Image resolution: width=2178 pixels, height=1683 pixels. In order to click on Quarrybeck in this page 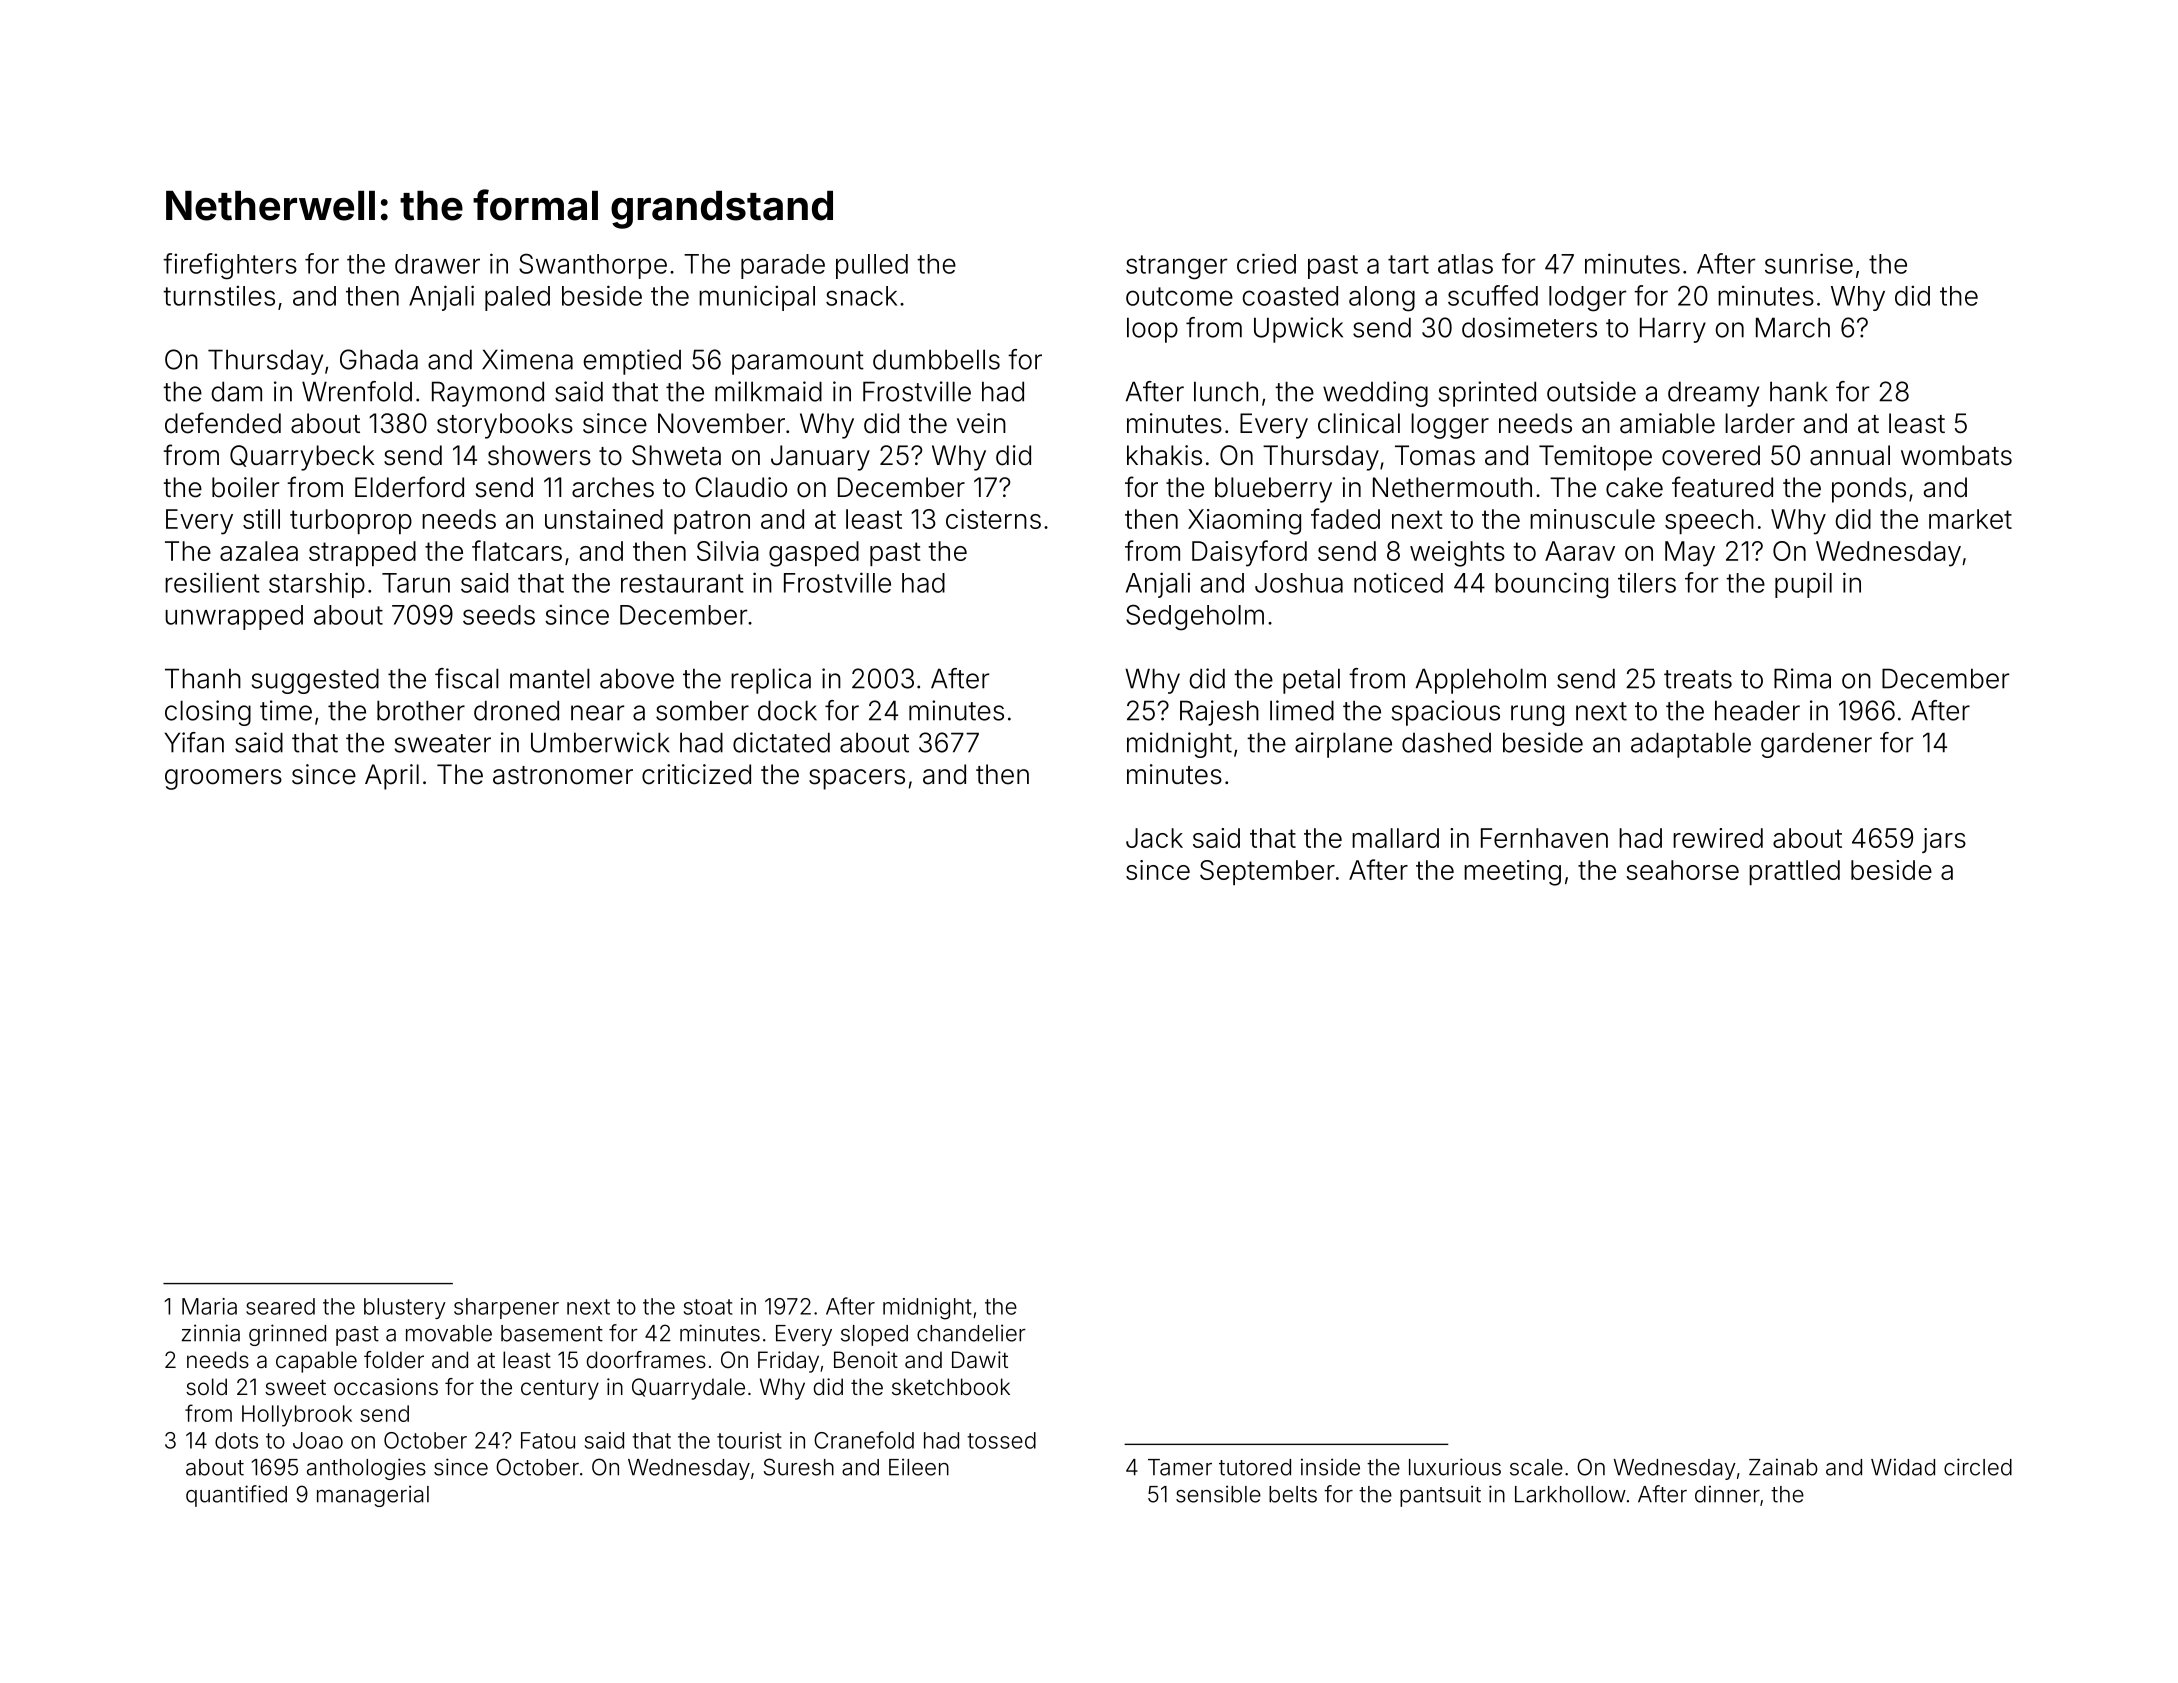, I will do `click(302, 458)`.
